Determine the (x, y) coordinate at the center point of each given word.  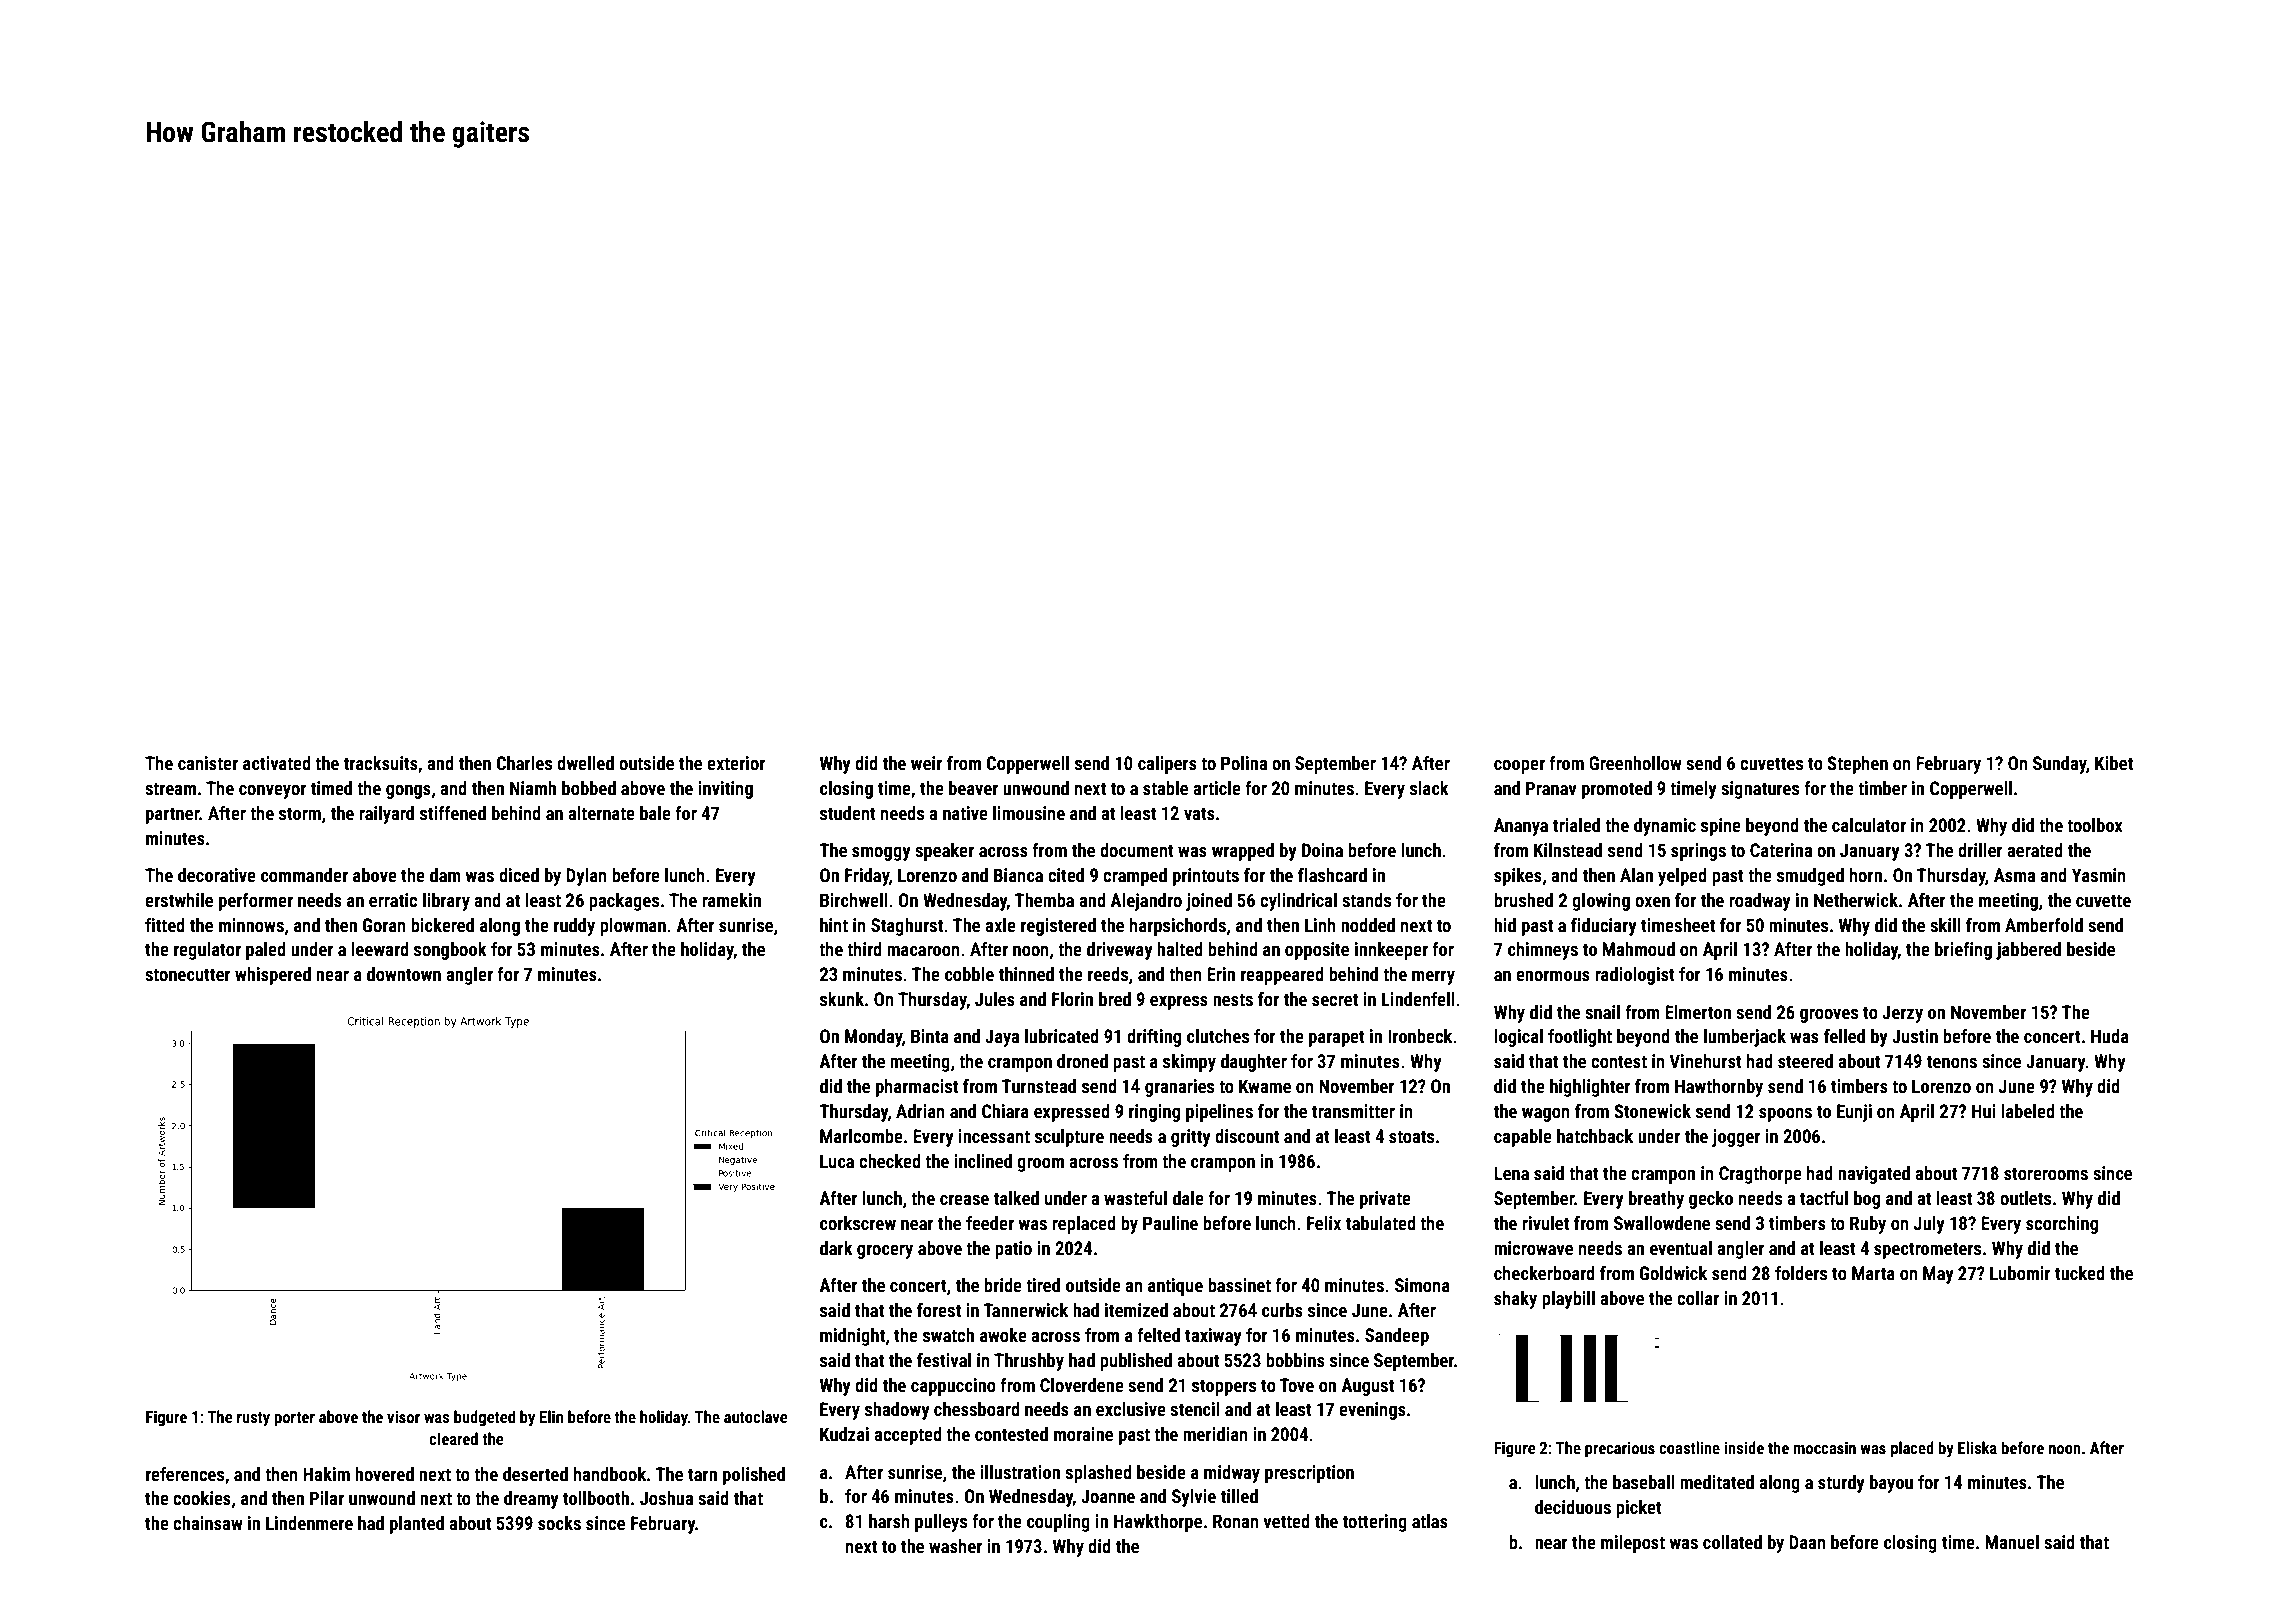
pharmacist (917, 1088)
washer (956, 1546)
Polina (1244, 763)
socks (559, 1523)
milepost (1633, 1544)
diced (519, 875)
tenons (1952, 1061)
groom (1040, 1165)
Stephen (1857, 765)
